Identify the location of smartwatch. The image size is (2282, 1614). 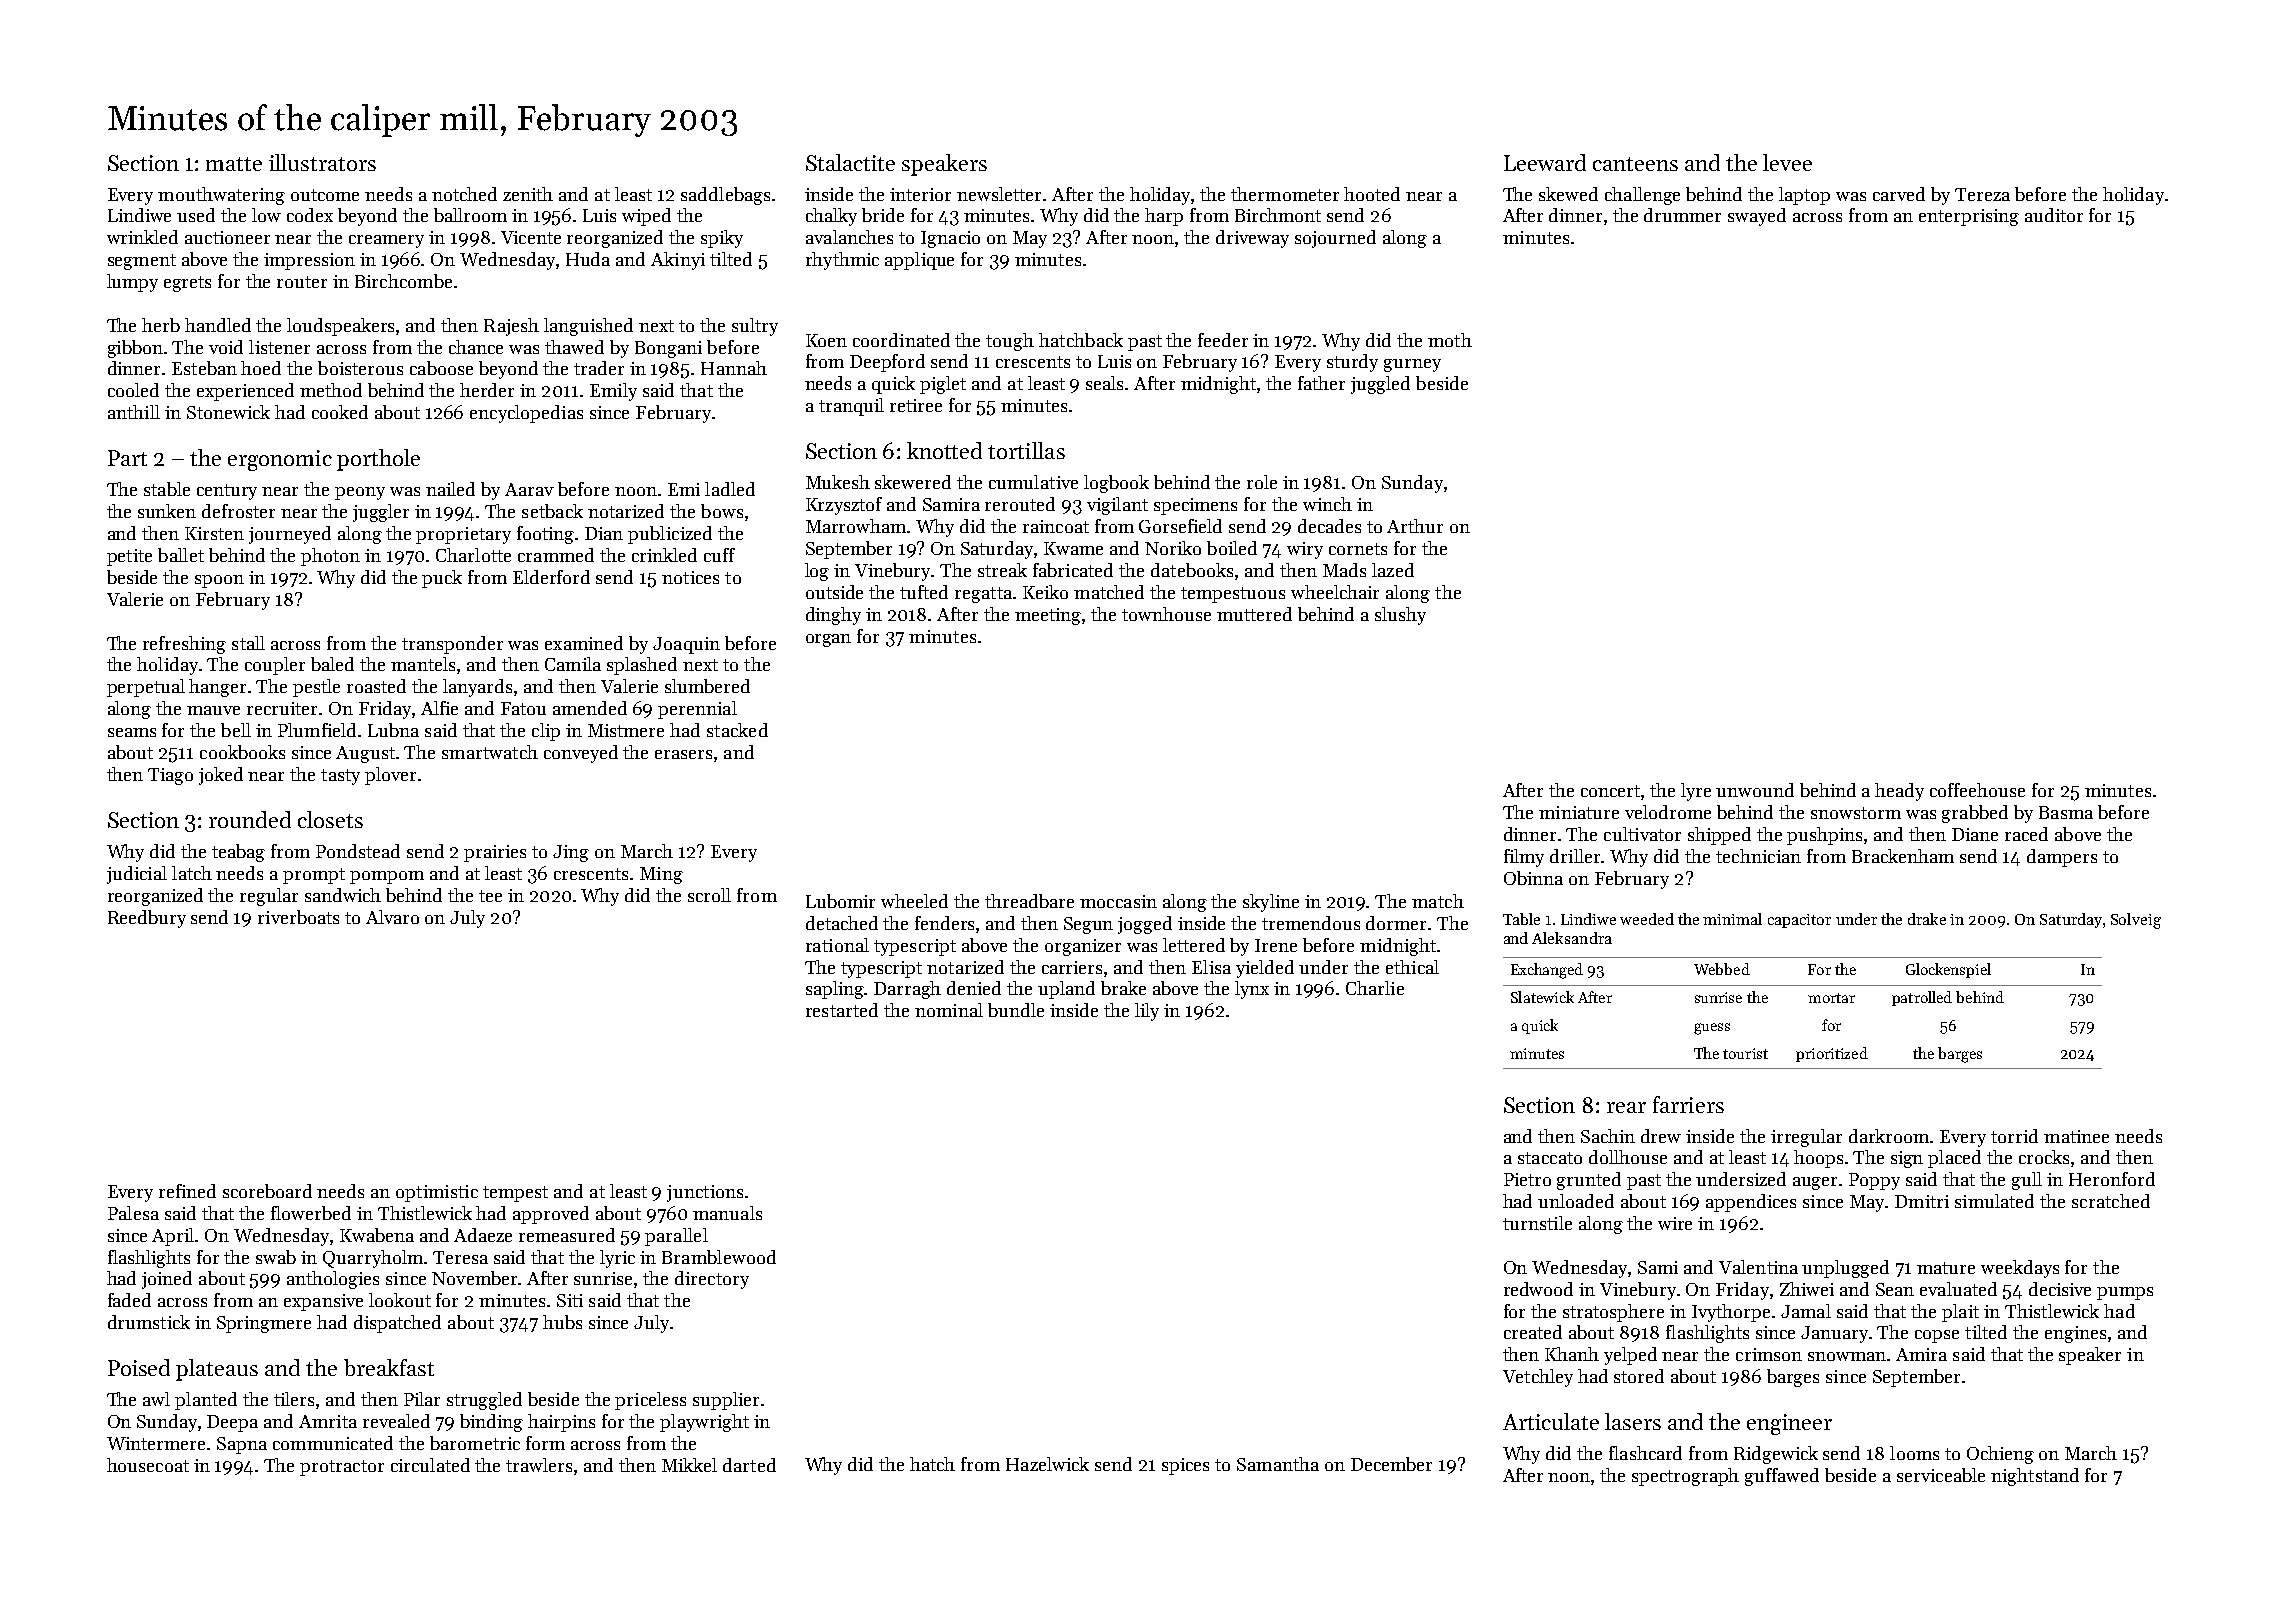
(490, 752).
